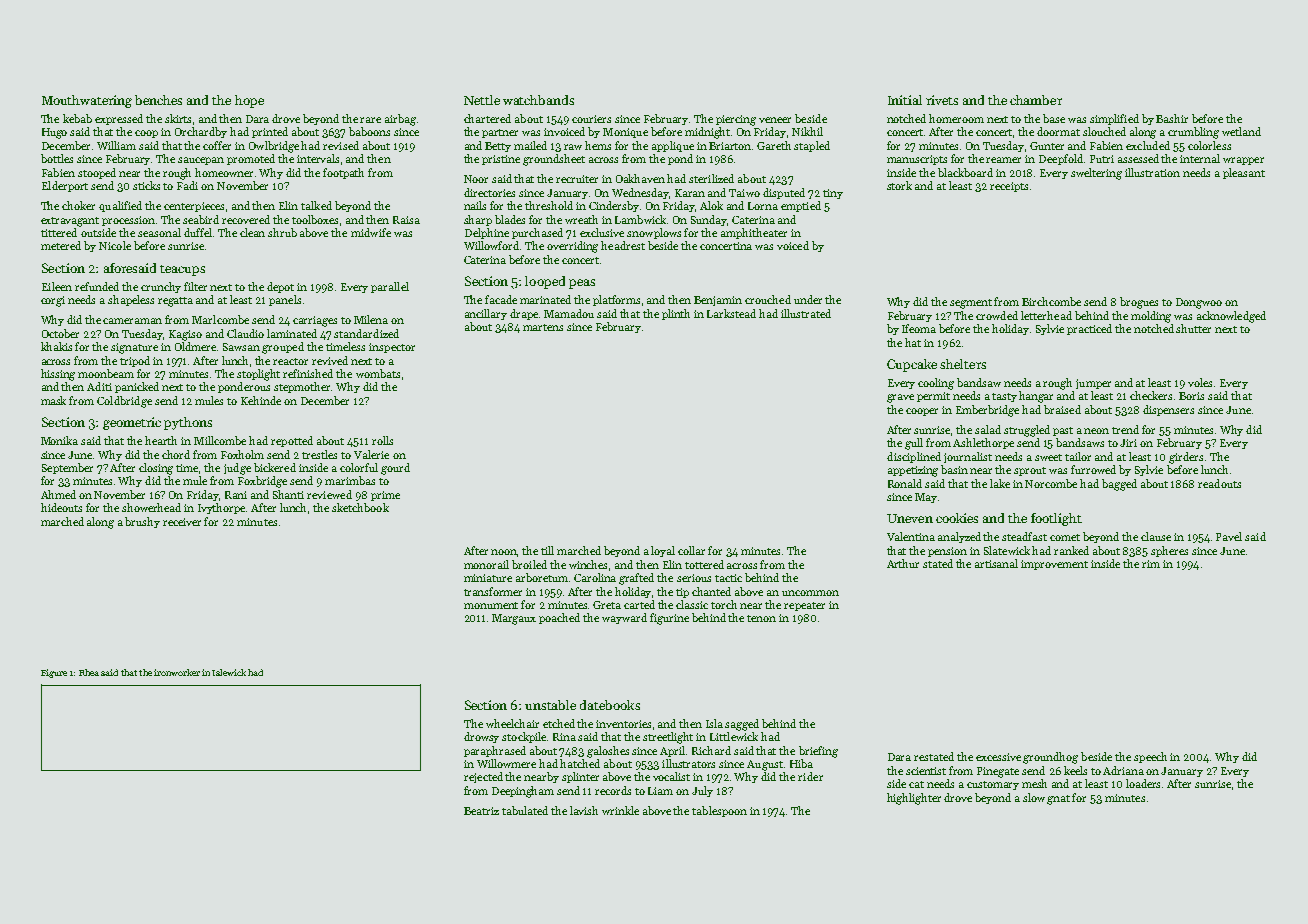 The height and width of the screenshot is (924, 1308). I want to click on practiced, so click(1089, 329).
